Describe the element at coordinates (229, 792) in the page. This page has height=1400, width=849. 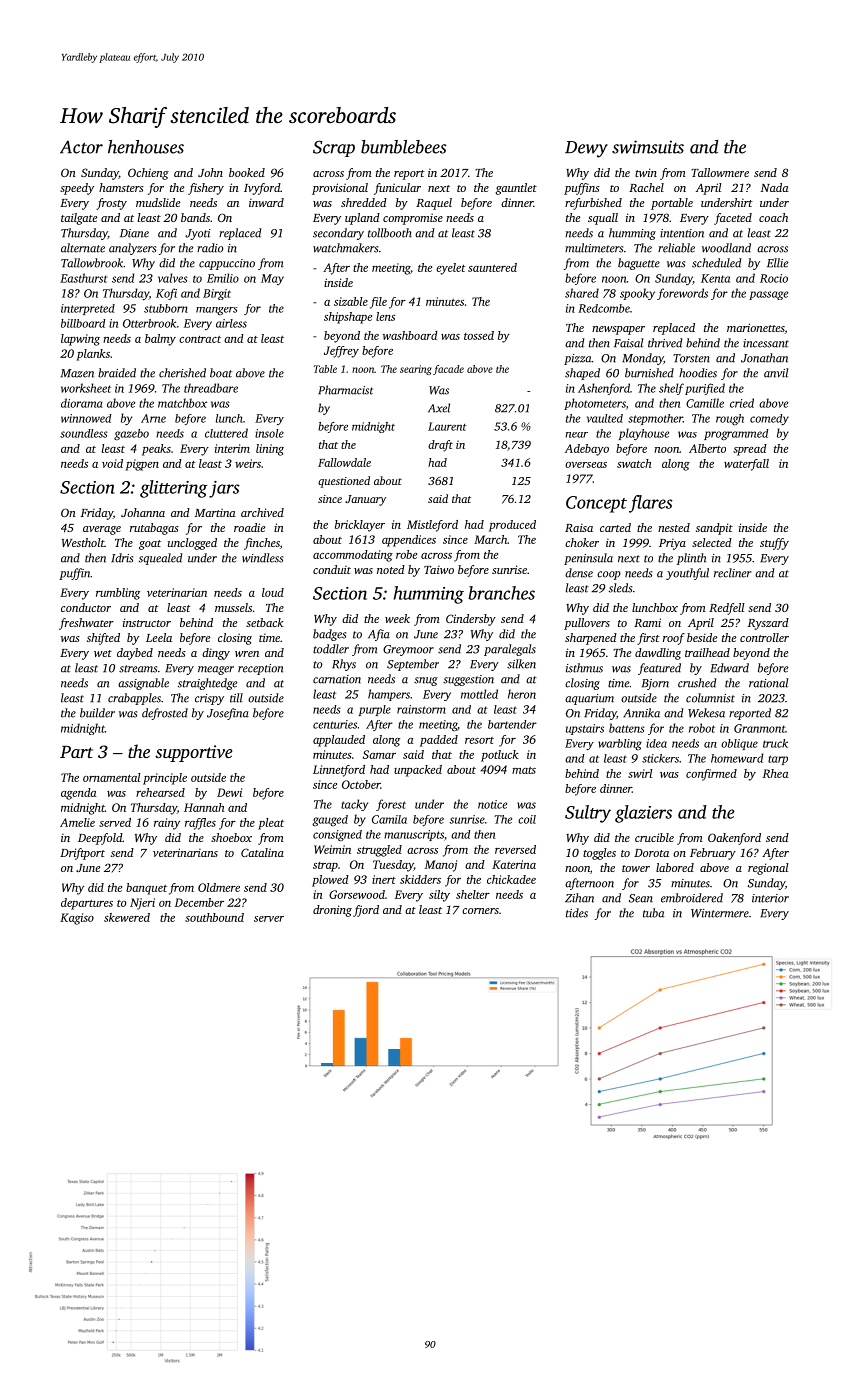
I see `Dewi` at that location.
